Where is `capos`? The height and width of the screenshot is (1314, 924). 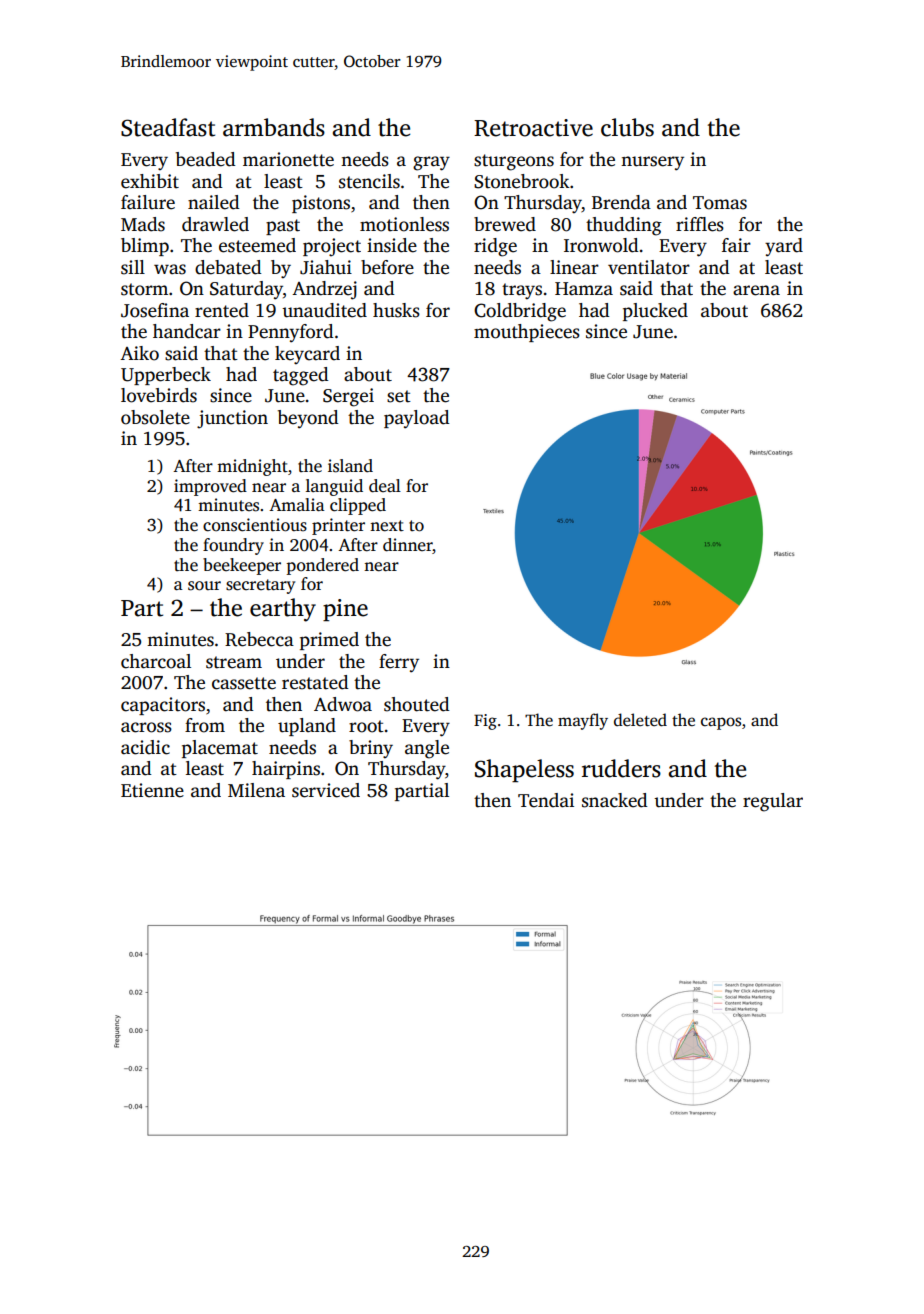
capos is located at coordinates (721, 723).
